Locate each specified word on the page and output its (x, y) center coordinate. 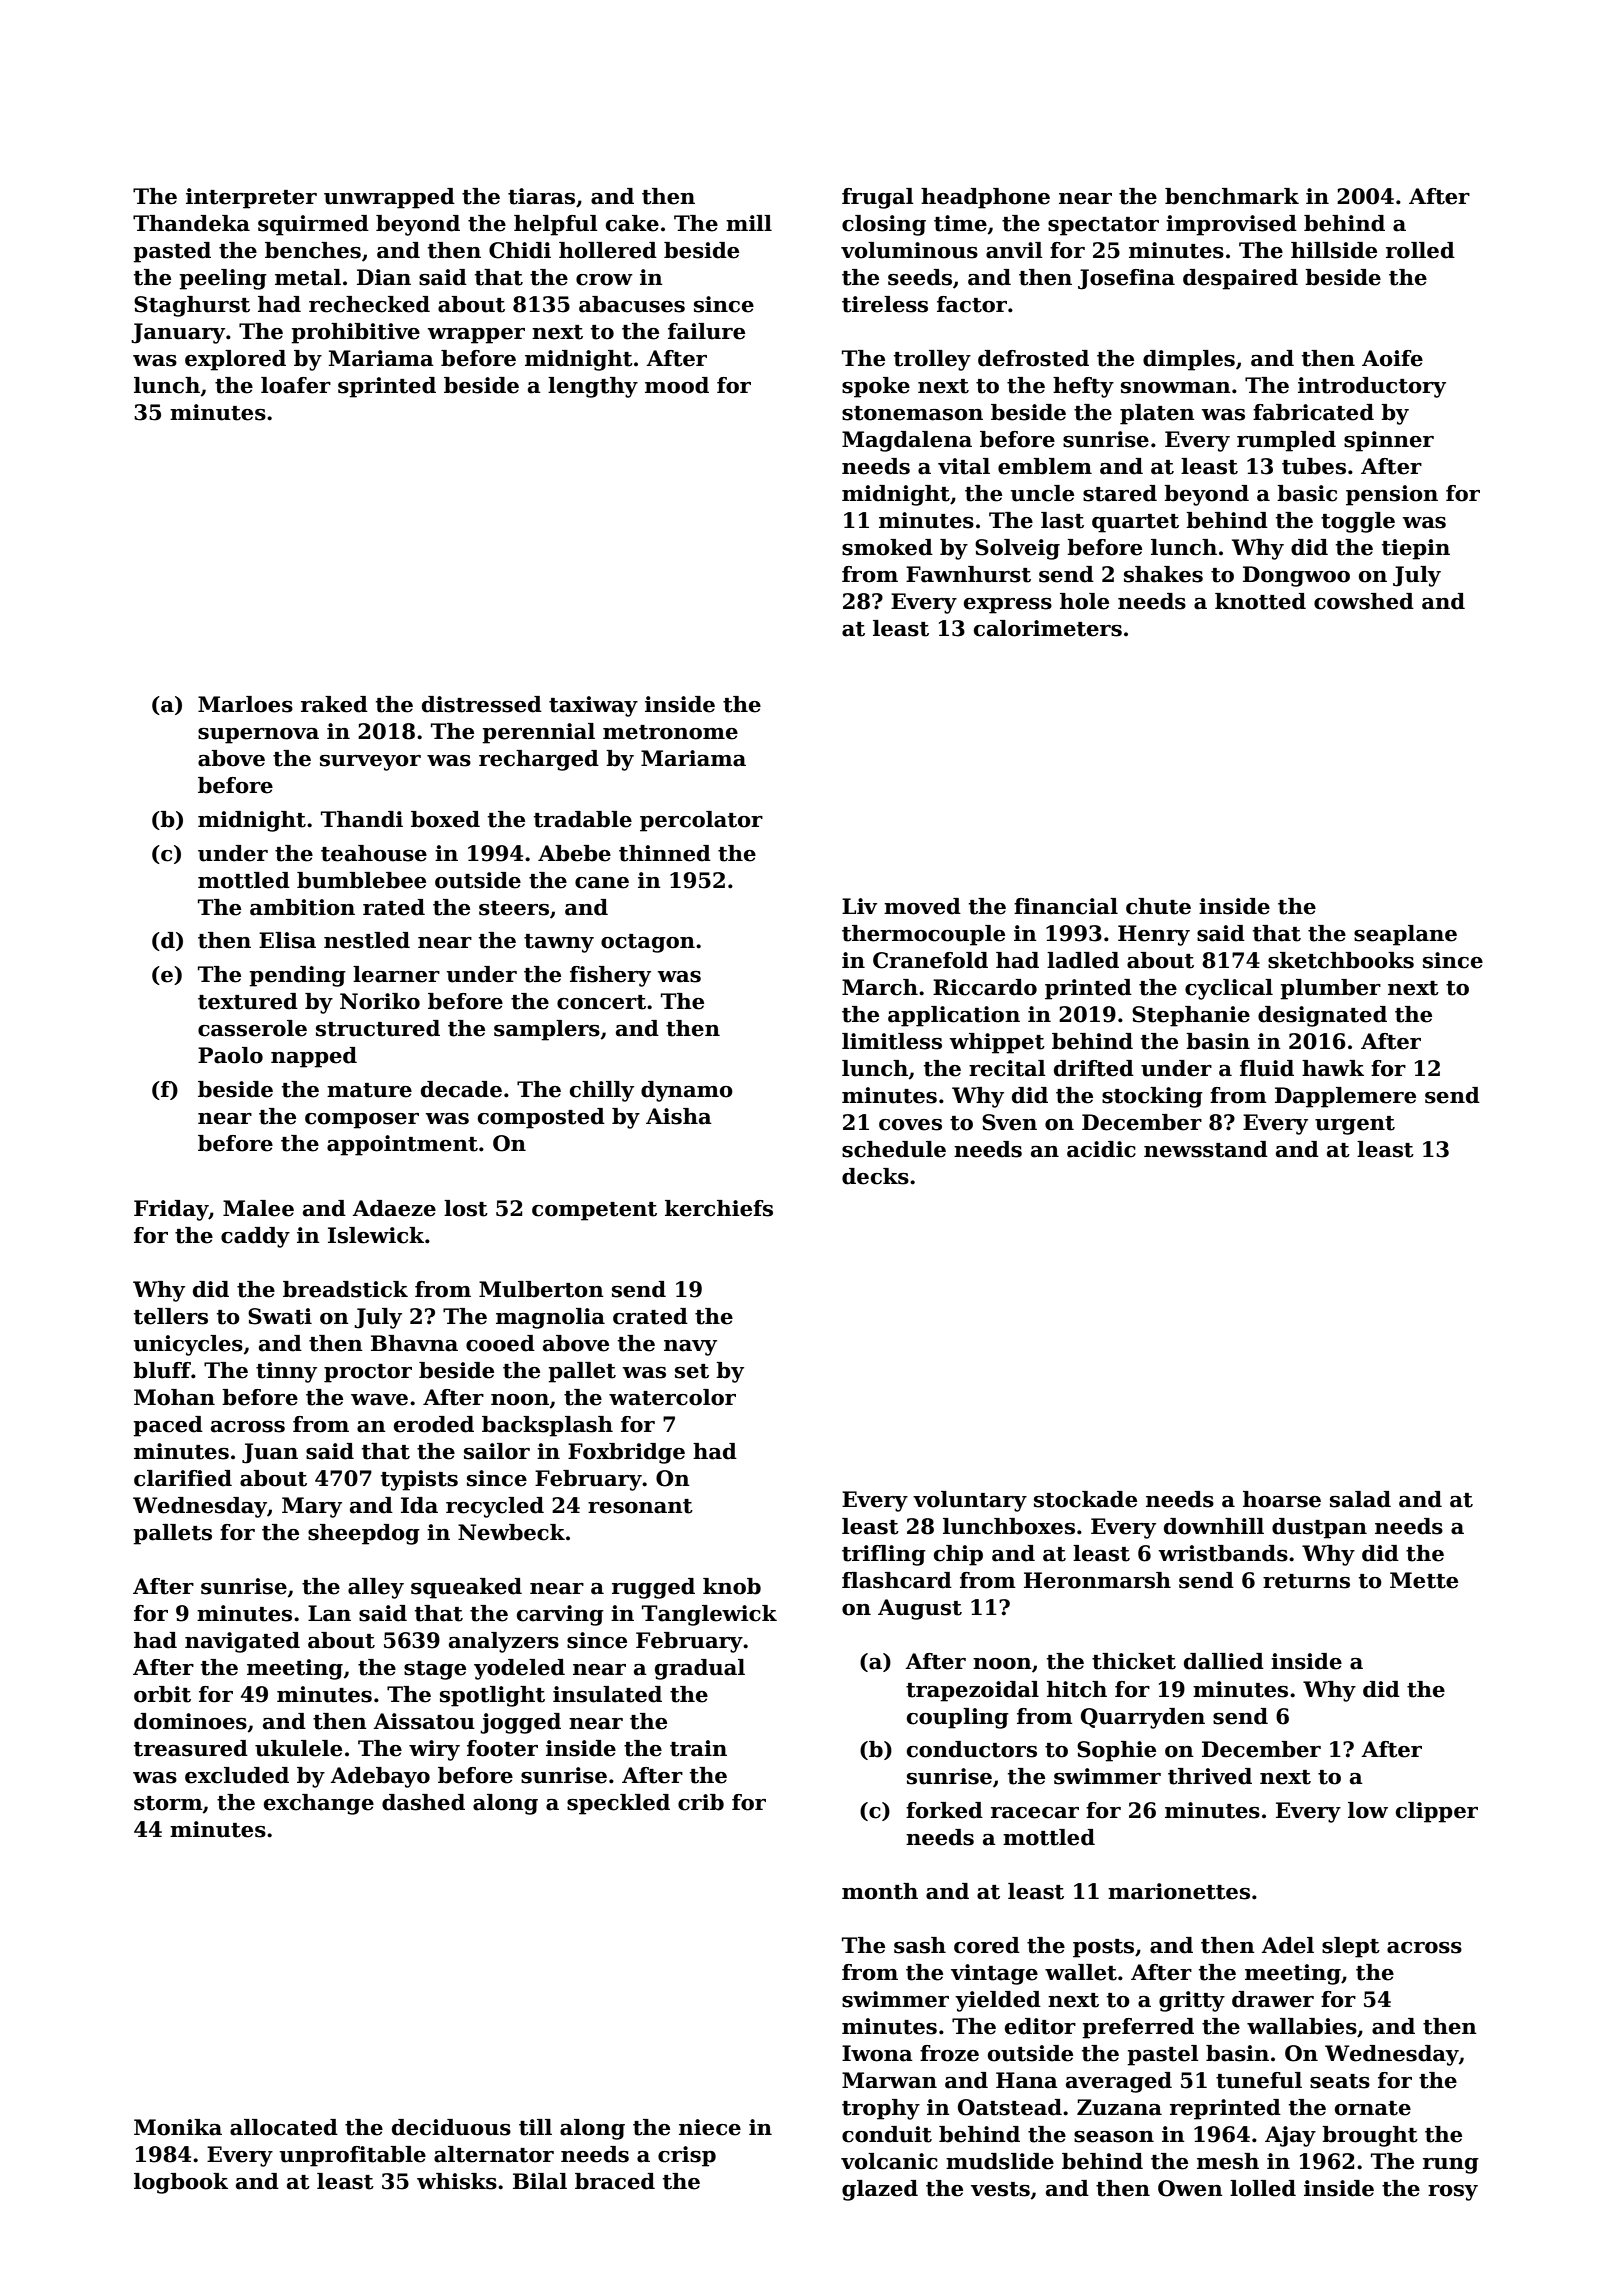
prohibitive (355, 333)
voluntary (970, 1501)
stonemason (912, 413)
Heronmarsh (1097, 1580)
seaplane (1405, 935)
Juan (270, 1453)
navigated (242, 1642)
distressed (482, 704)
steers (514, 908)
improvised (1231, 225)
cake (632, 223)
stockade (1085, 1499)
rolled (1420, 250)
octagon (648, 943)
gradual (700, 1669)
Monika (178, 2127)
